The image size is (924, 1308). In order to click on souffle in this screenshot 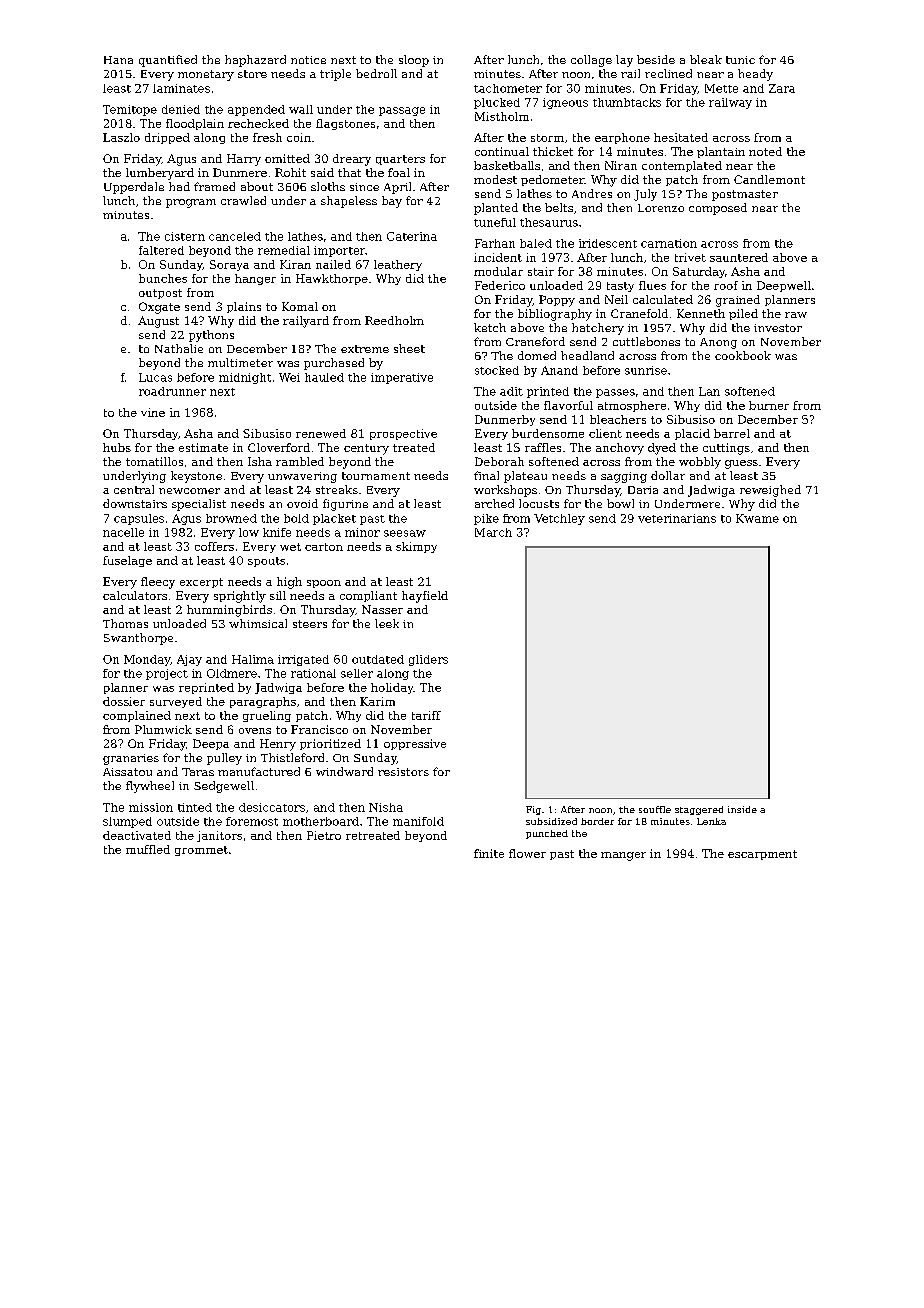, I will do `click(655, 809)`.
